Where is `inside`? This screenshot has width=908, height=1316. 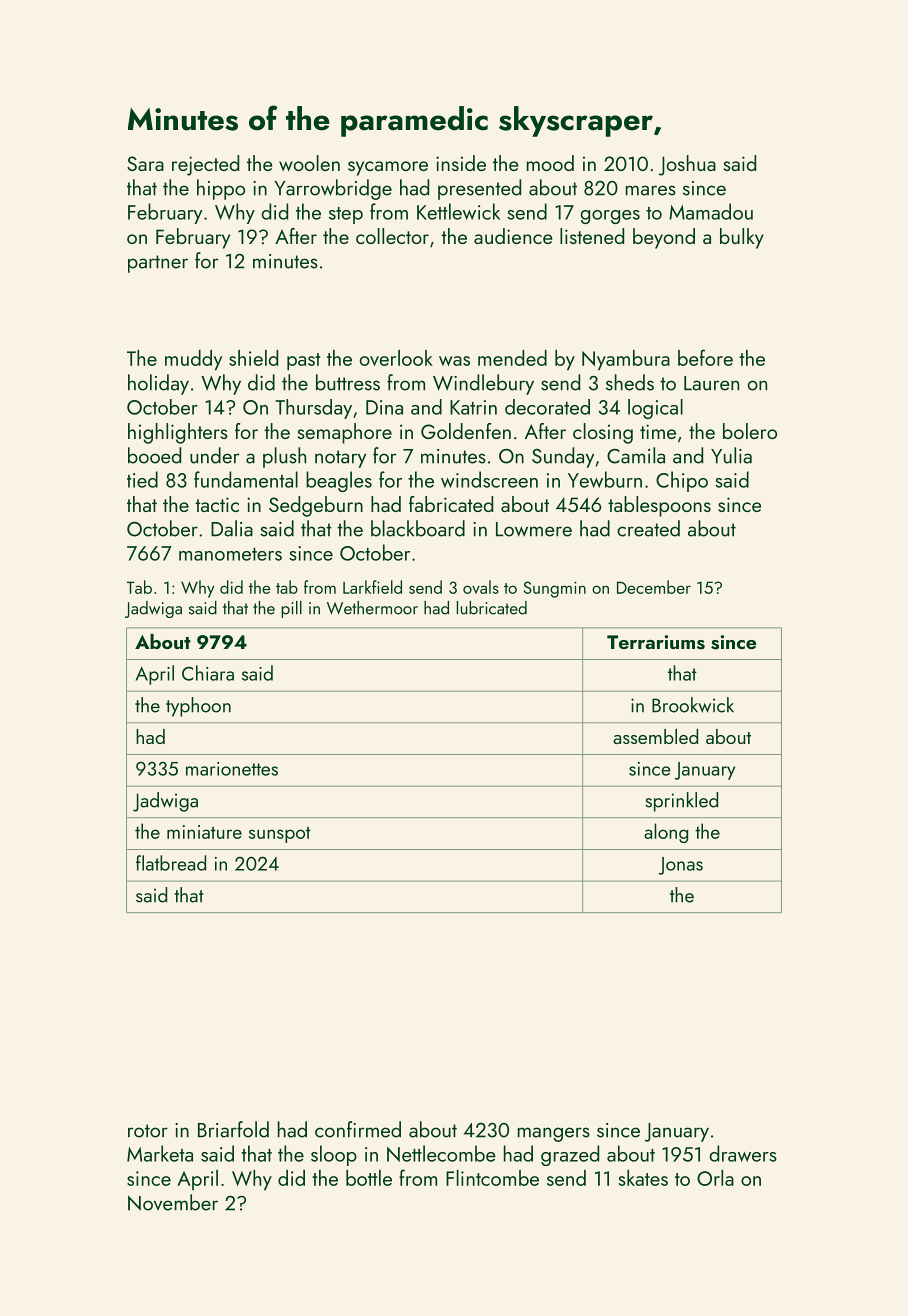
inside is located at coordinates (461, 163).
